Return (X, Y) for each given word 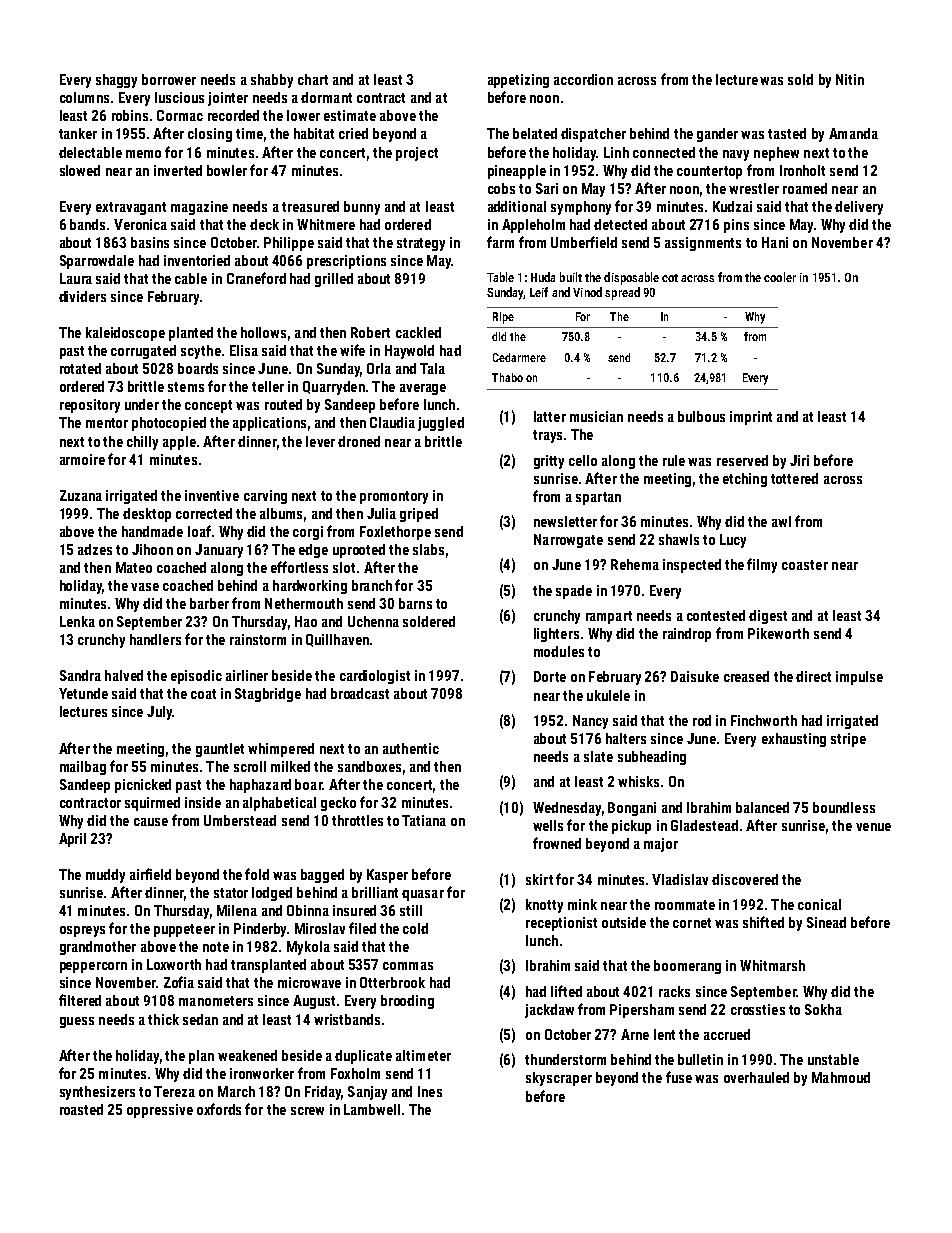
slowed (80, 170)
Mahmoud (841, 1077)
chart (313, 79)
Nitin (850, 79)
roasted (81, 1109)
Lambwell (372, 1109)
